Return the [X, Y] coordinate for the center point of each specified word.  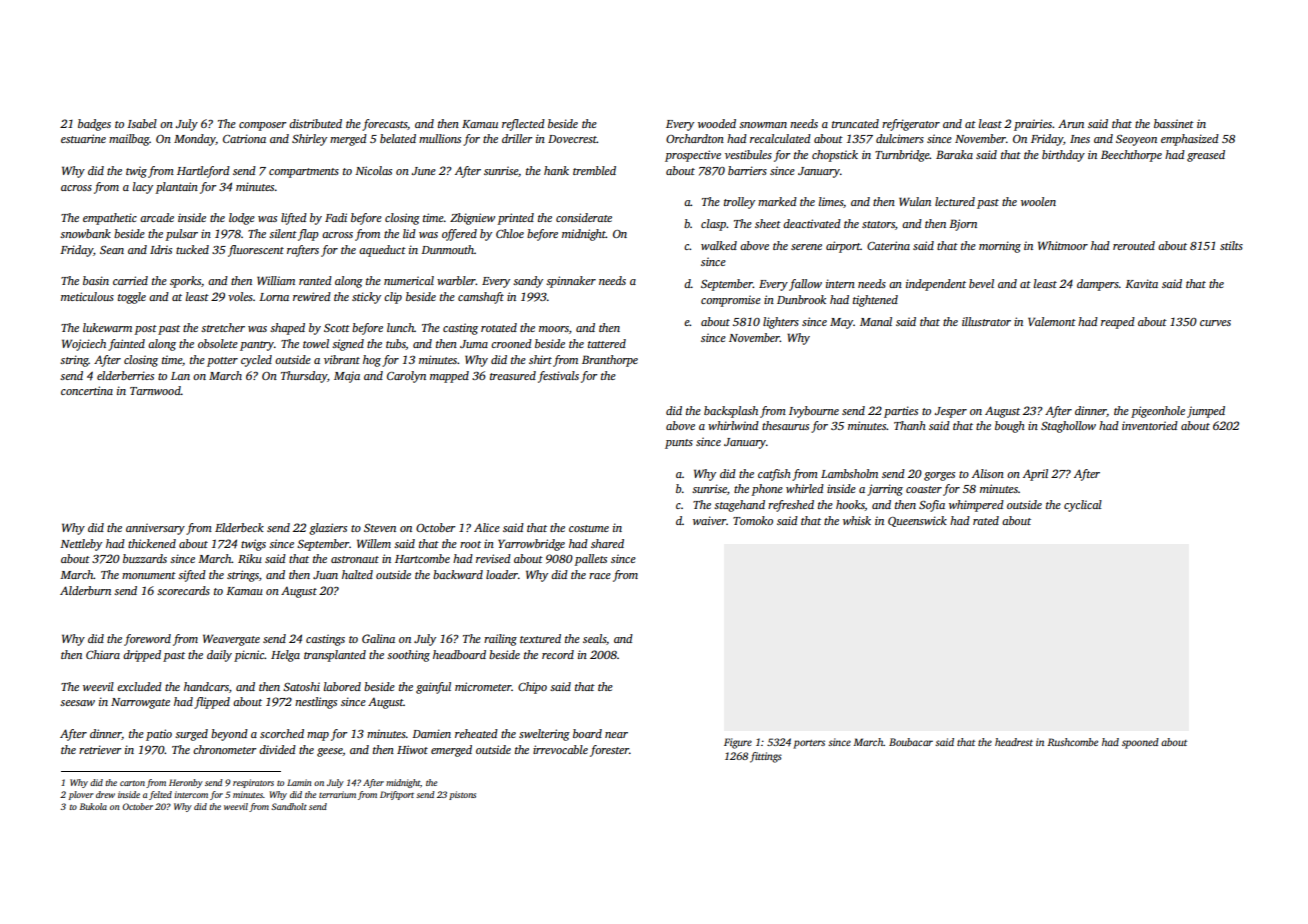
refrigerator [911, 125]
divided [277, 749]
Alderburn [85, 590]
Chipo [532, 688]
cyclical [1083, 506]
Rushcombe [1072, 742]
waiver [709, 520]
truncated [855, 123]
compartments [304, 173]
